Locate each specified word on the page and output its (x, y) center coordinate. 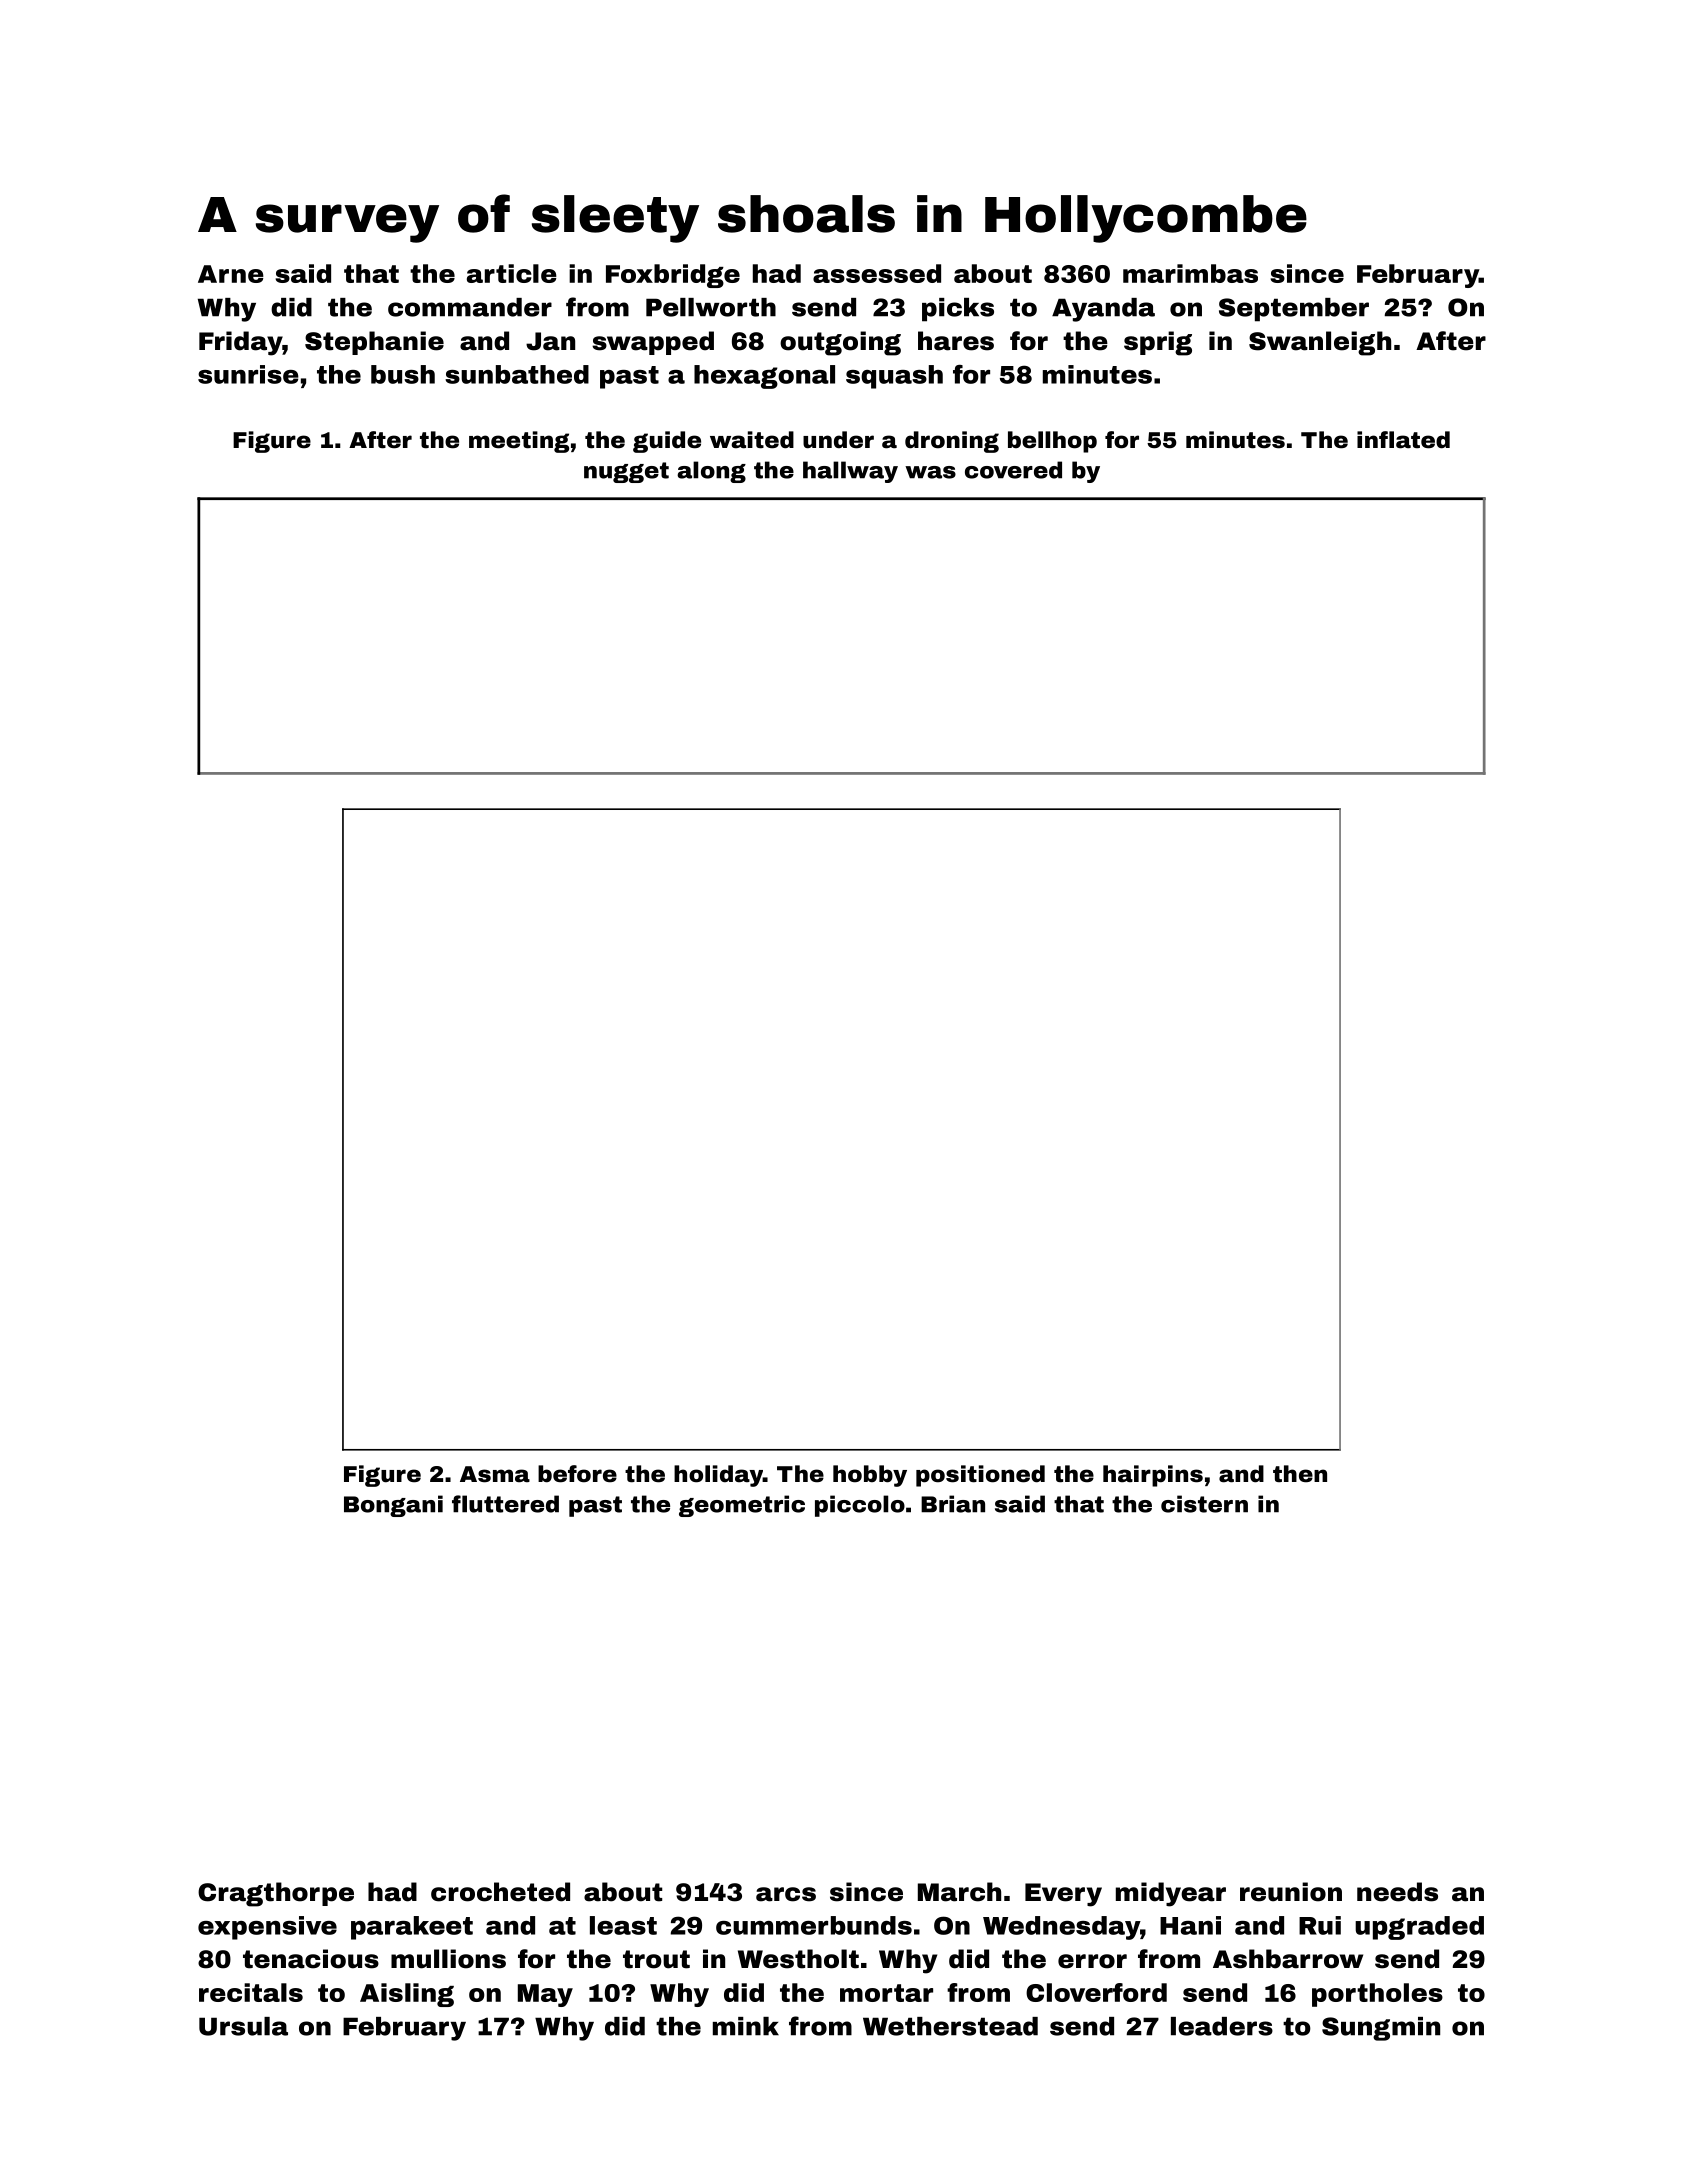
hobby (870, 1476)
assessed (877, 273)
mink (746, 2026)
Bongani (393, 1506)
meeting (519, 442)
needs (1397, 1892)
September (1294, 310)
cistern (1204, 1504)
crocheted (500, 1892)
